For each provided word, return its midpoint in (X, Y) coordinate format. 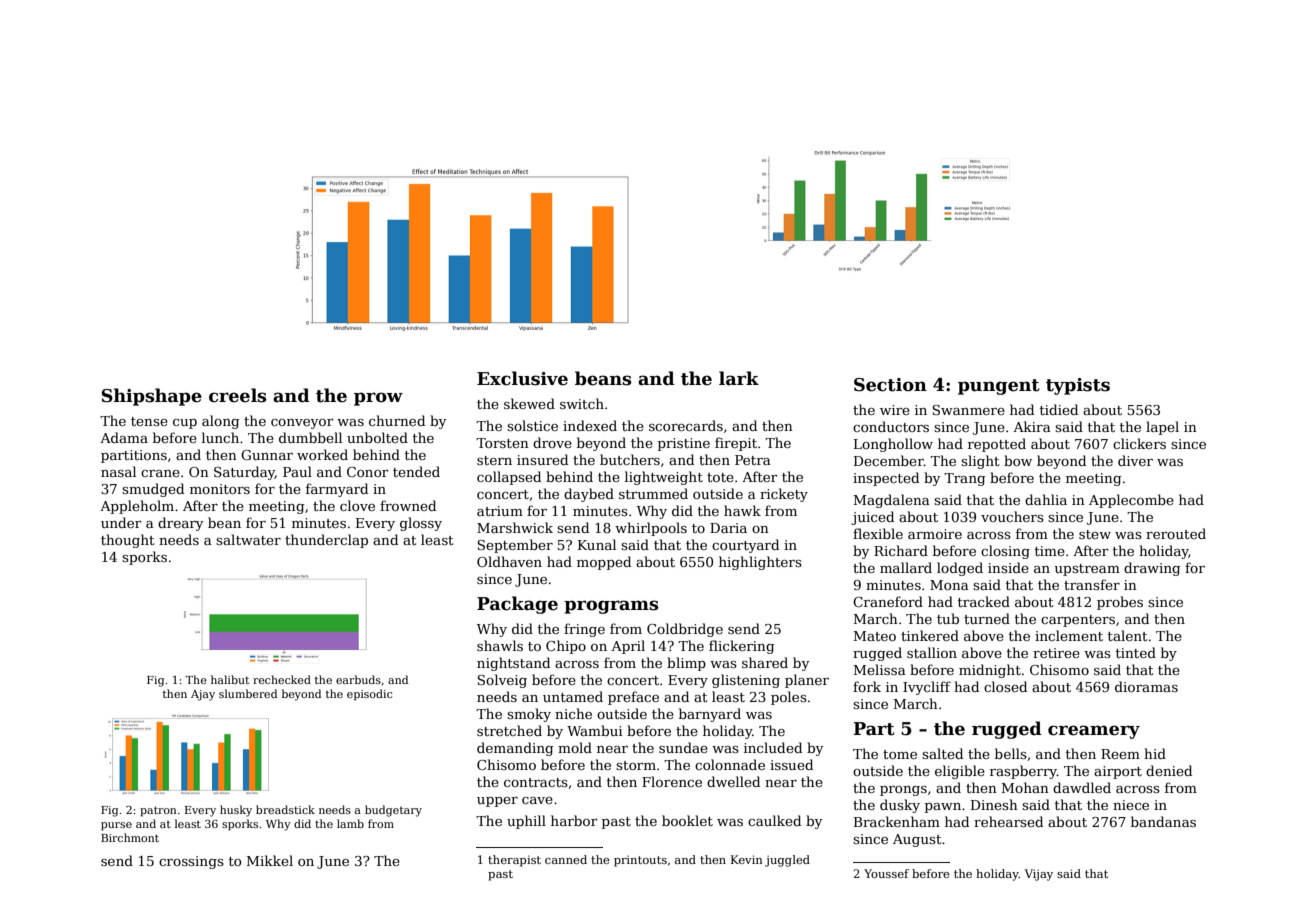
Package (517, 605)
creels (237, 395)
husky (236, 811)
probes (1120, 603)
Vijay (1039, 875)
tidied (1059, 409)
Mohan (1025, 787)
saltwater (248, 539)
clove (357, 505)
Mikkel (270, 860)
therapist (514, 861)
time (1050, 551)
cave (537, 800)
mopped (604, 563)
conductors (891, 426)
